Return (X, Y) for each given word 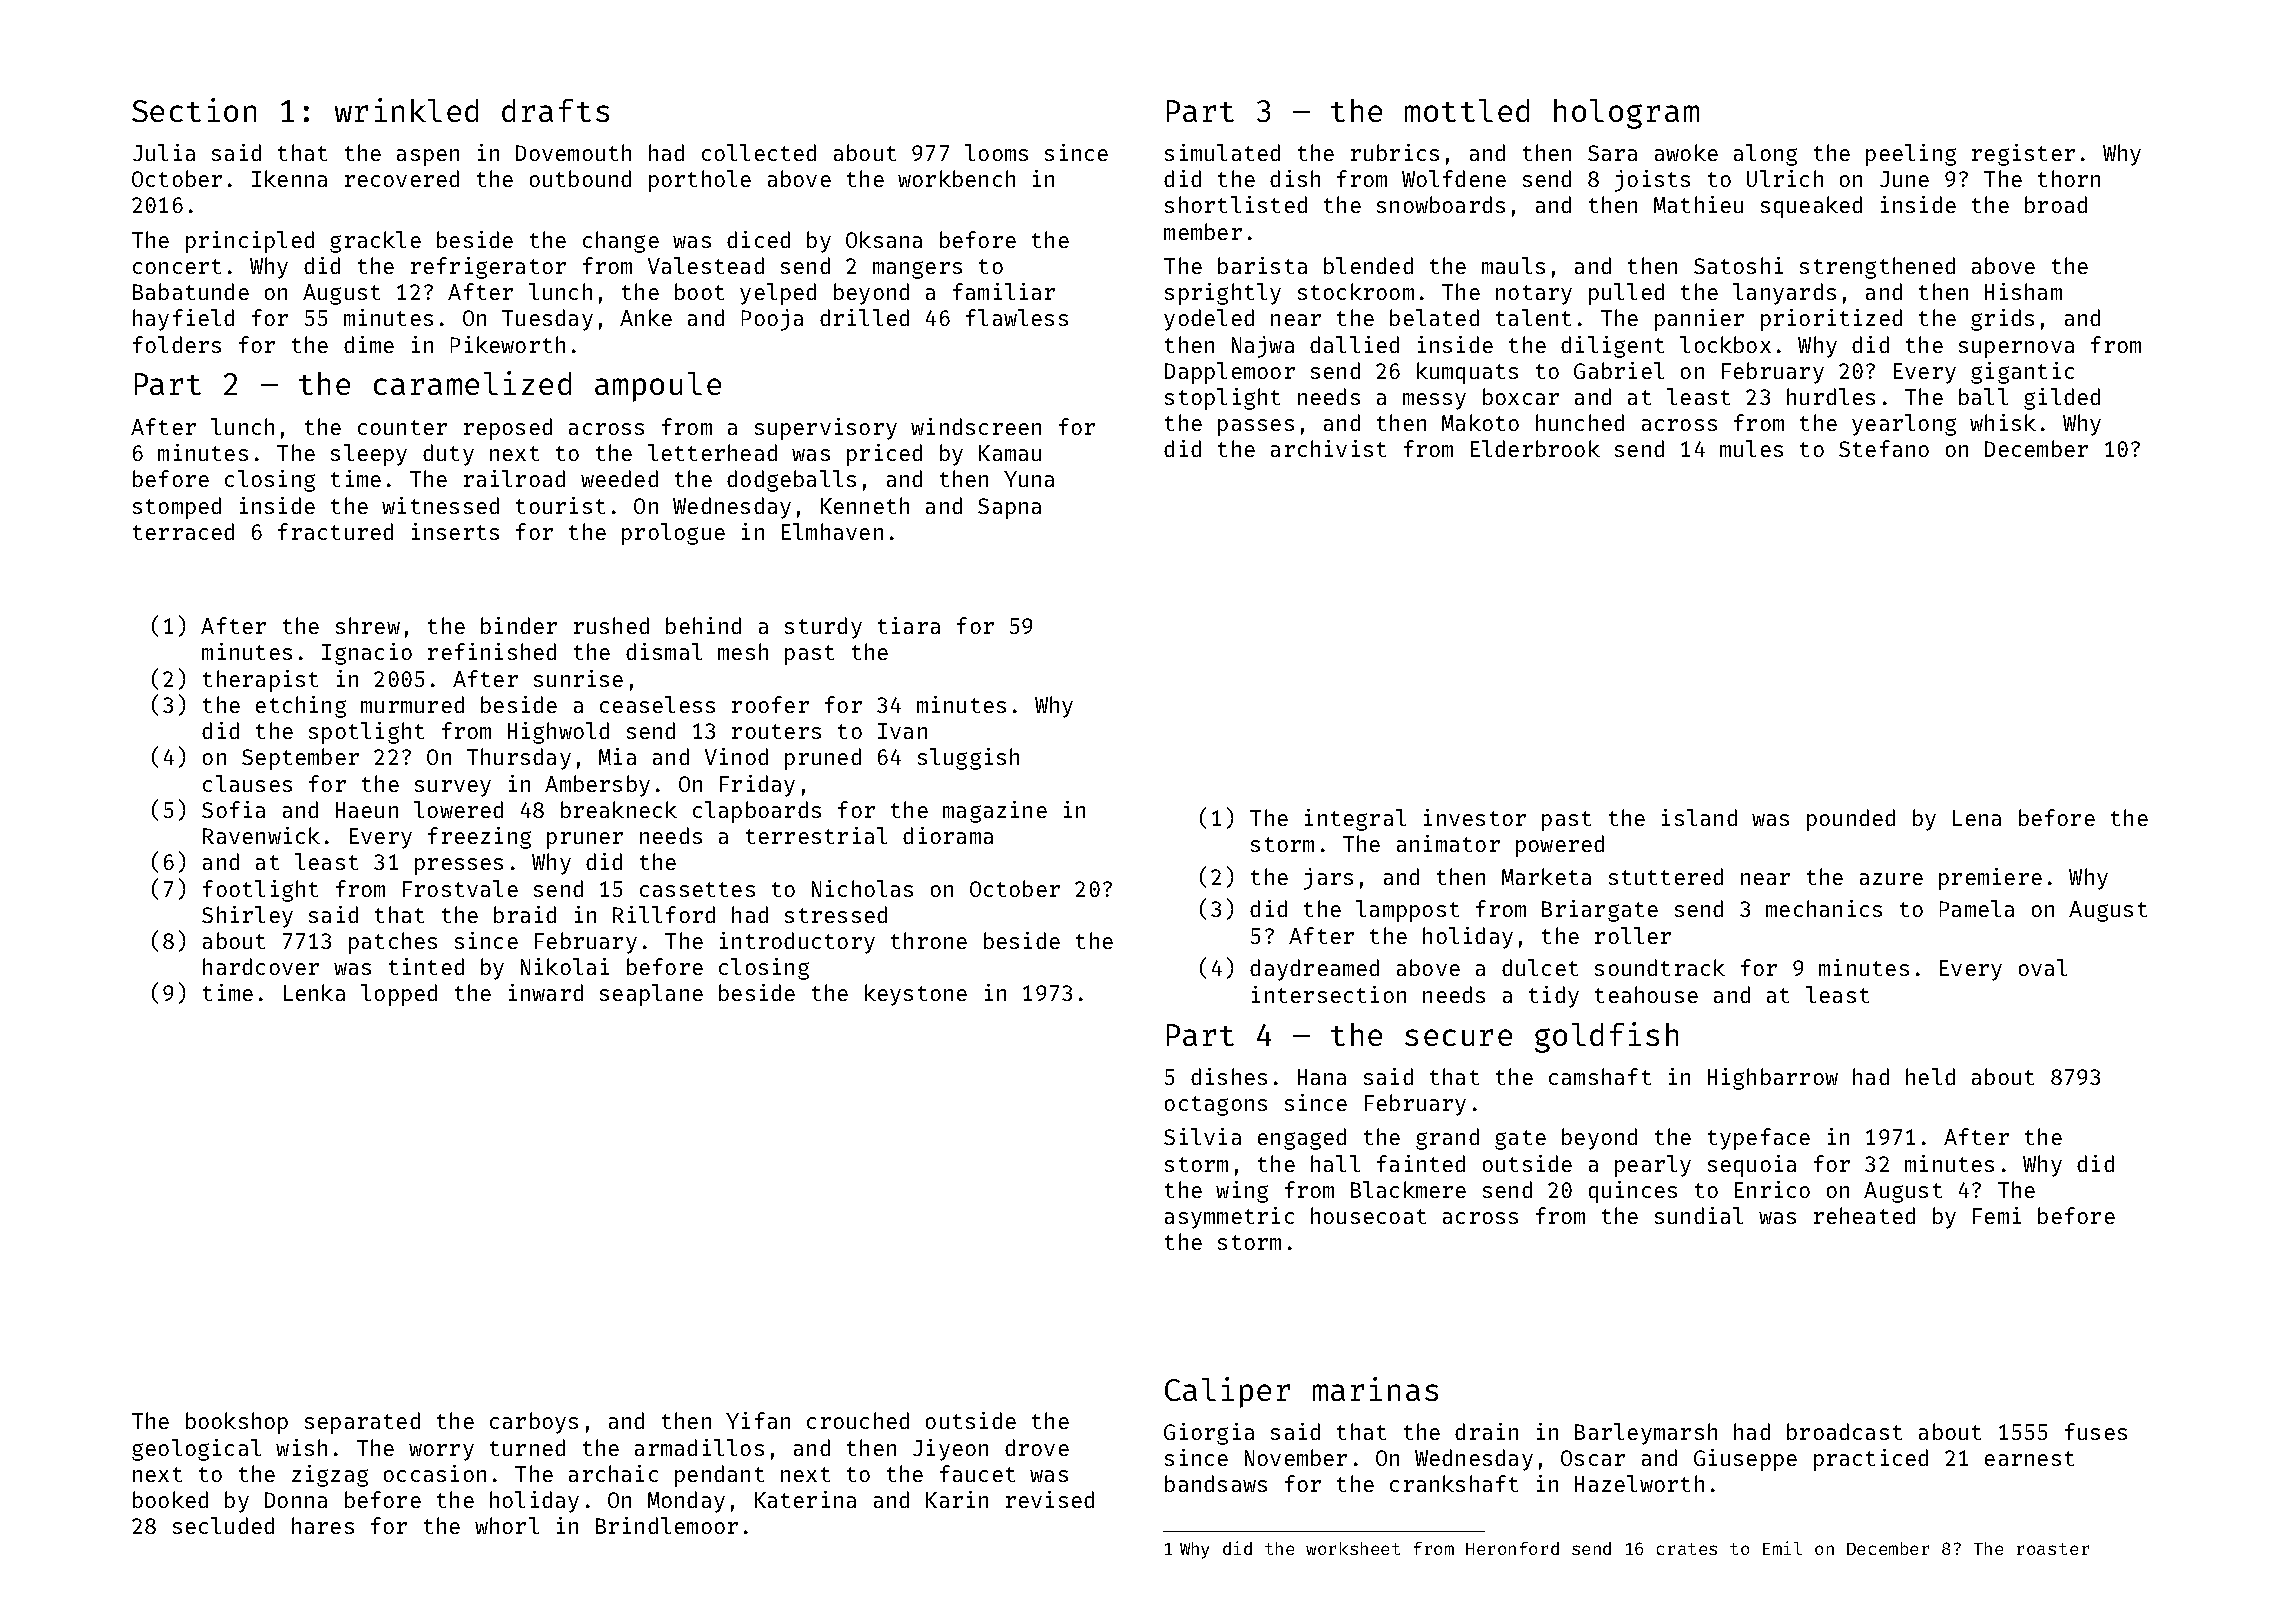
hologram (1626, 114)
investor (1475, 817)
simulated (1222, 152)
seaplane (651, 995)
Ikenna (289, 178)
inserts (455, 531)
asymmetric (1229, 1218)
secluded (223, 1525)
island (1699, 817)
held (1930, 1076)
